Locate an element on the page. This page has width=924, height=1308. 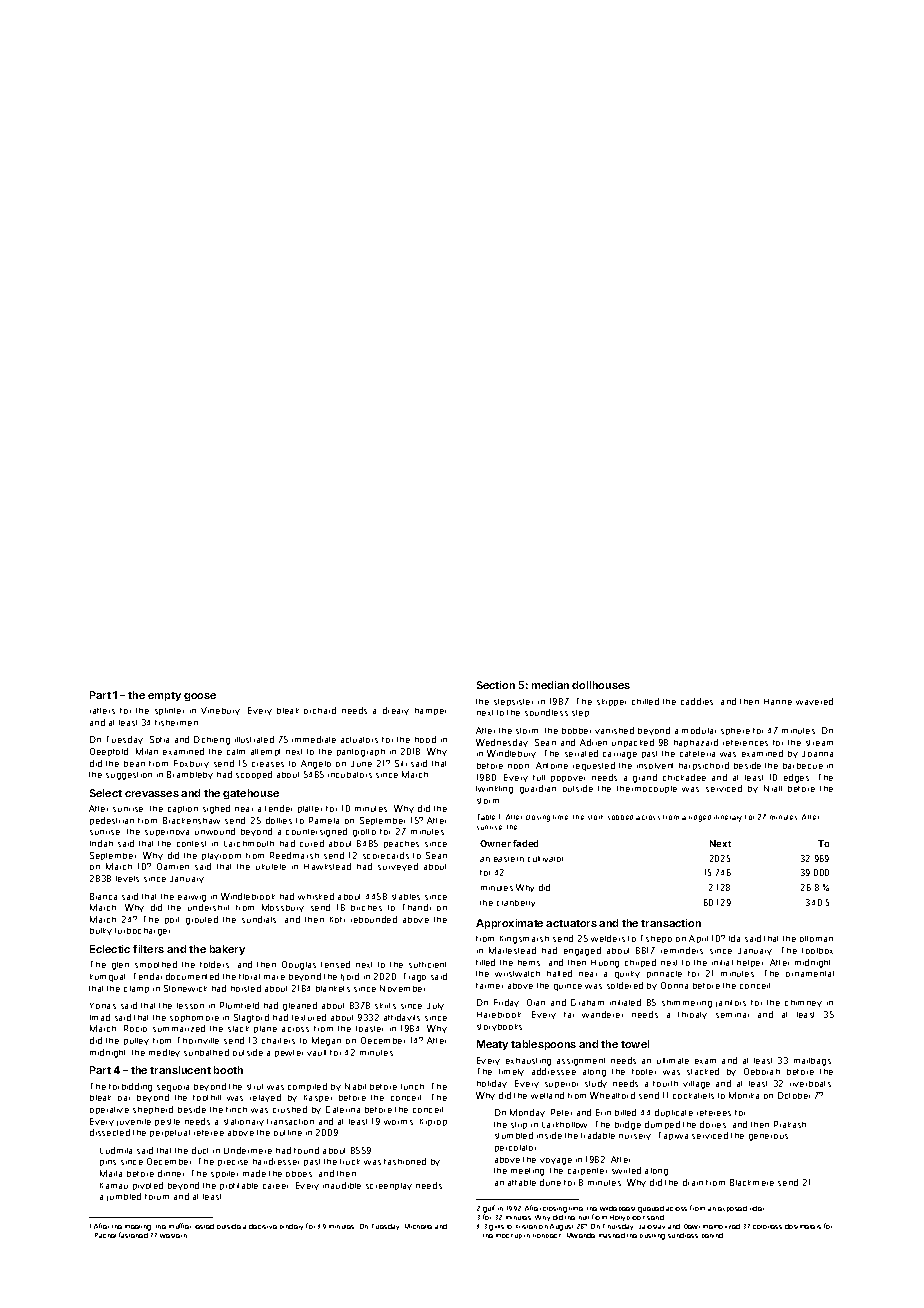
seminar is located at coordinates (732, 1015).
